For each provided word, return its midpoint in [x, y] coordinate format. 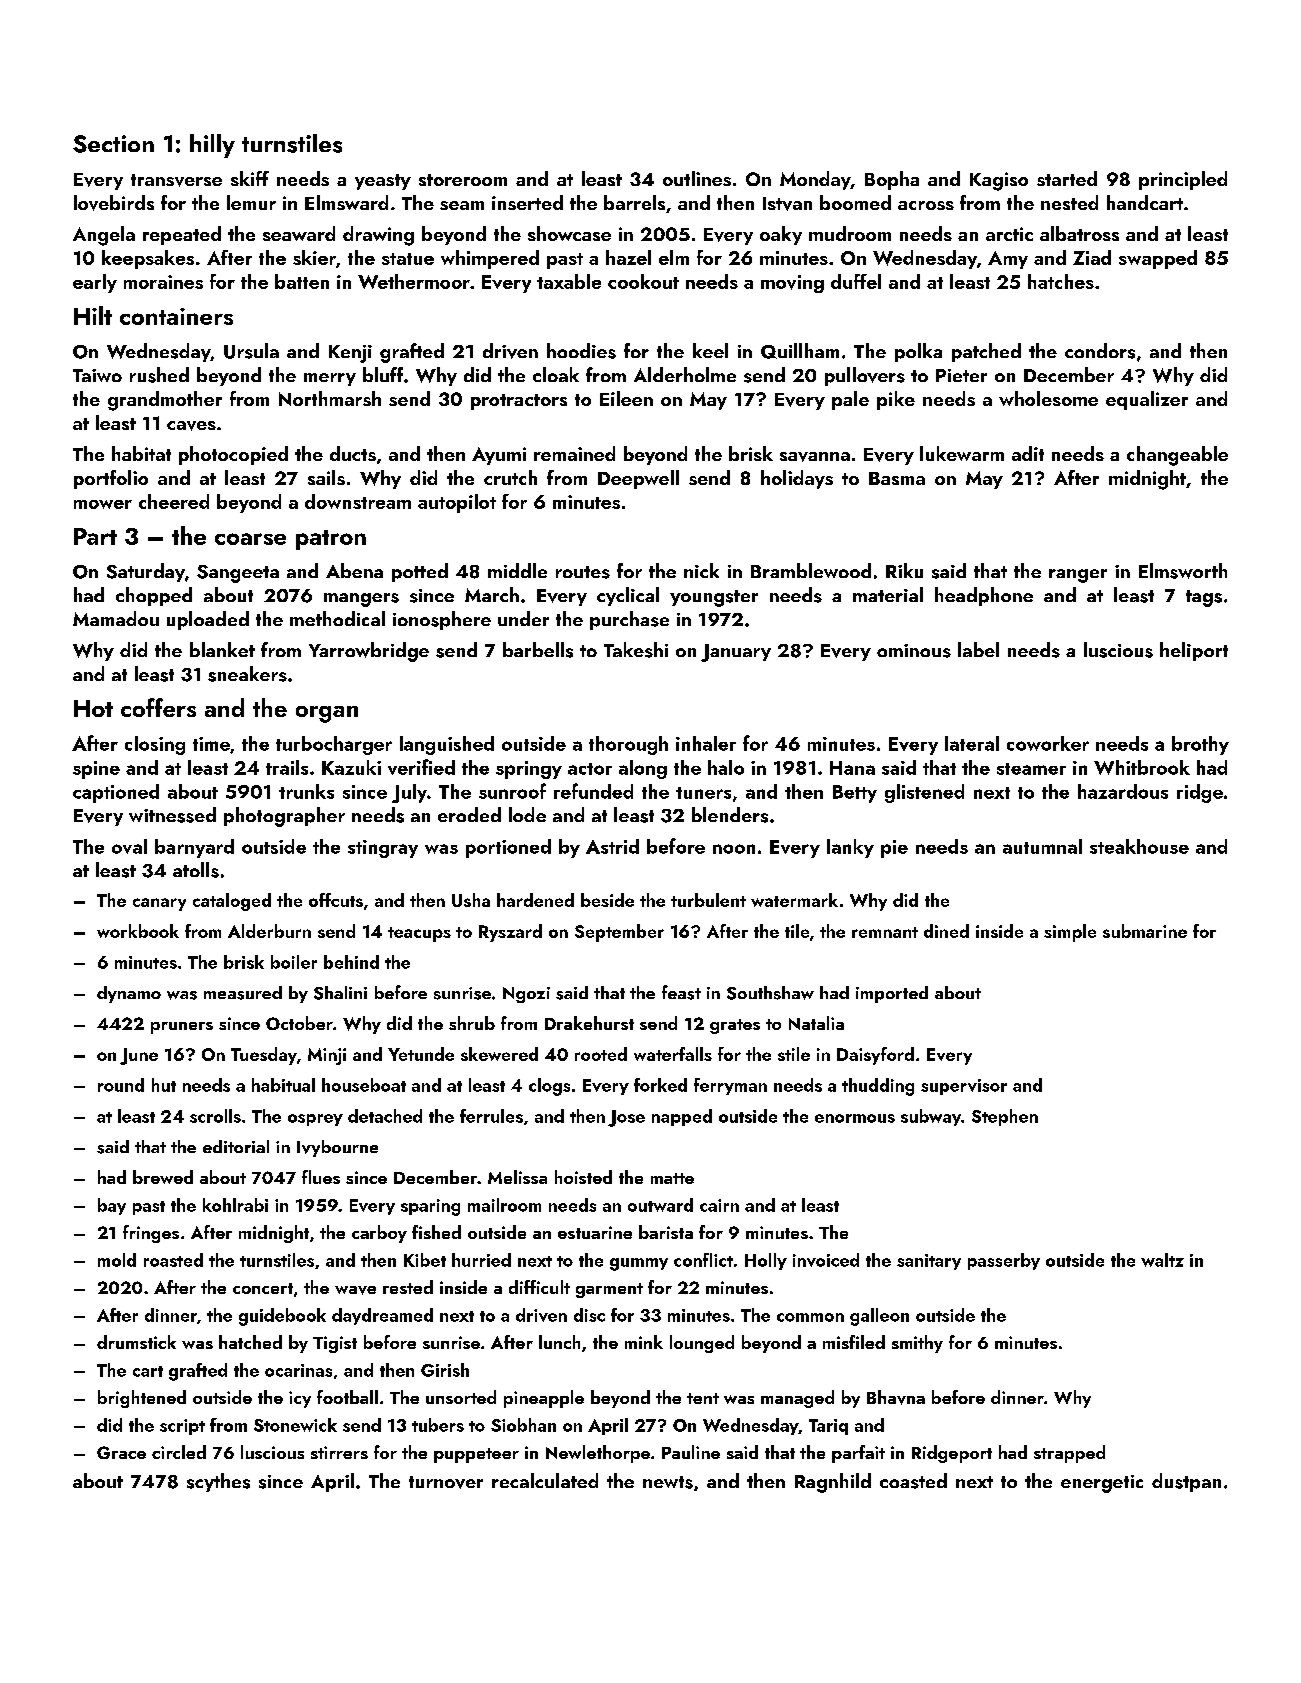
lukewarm [962, 453]
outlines [697, 178]
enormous [855, 1118]
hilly [212, 146]
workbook [138, 931]
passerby [1004, 1261]
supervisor [964, 1087]
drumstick [136, 1342]
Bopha [892, 180]
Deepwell [638, 479]
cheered [174, 501]
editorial [236, 1146]
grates [735, 1026]
